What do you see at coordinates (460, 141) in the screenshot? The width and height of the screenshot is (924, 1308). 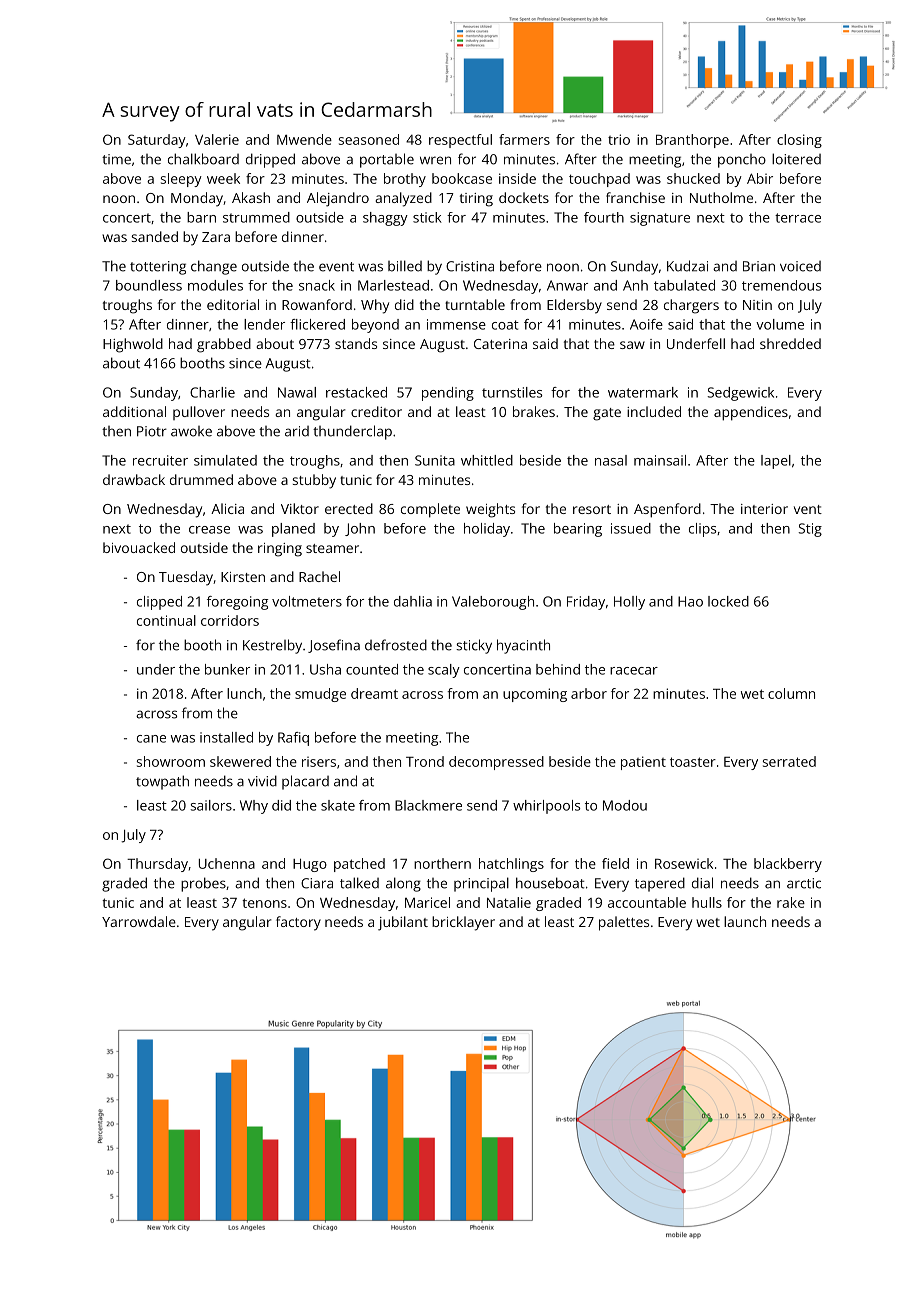 I see `respectful` at bounding box center [460, 141].
